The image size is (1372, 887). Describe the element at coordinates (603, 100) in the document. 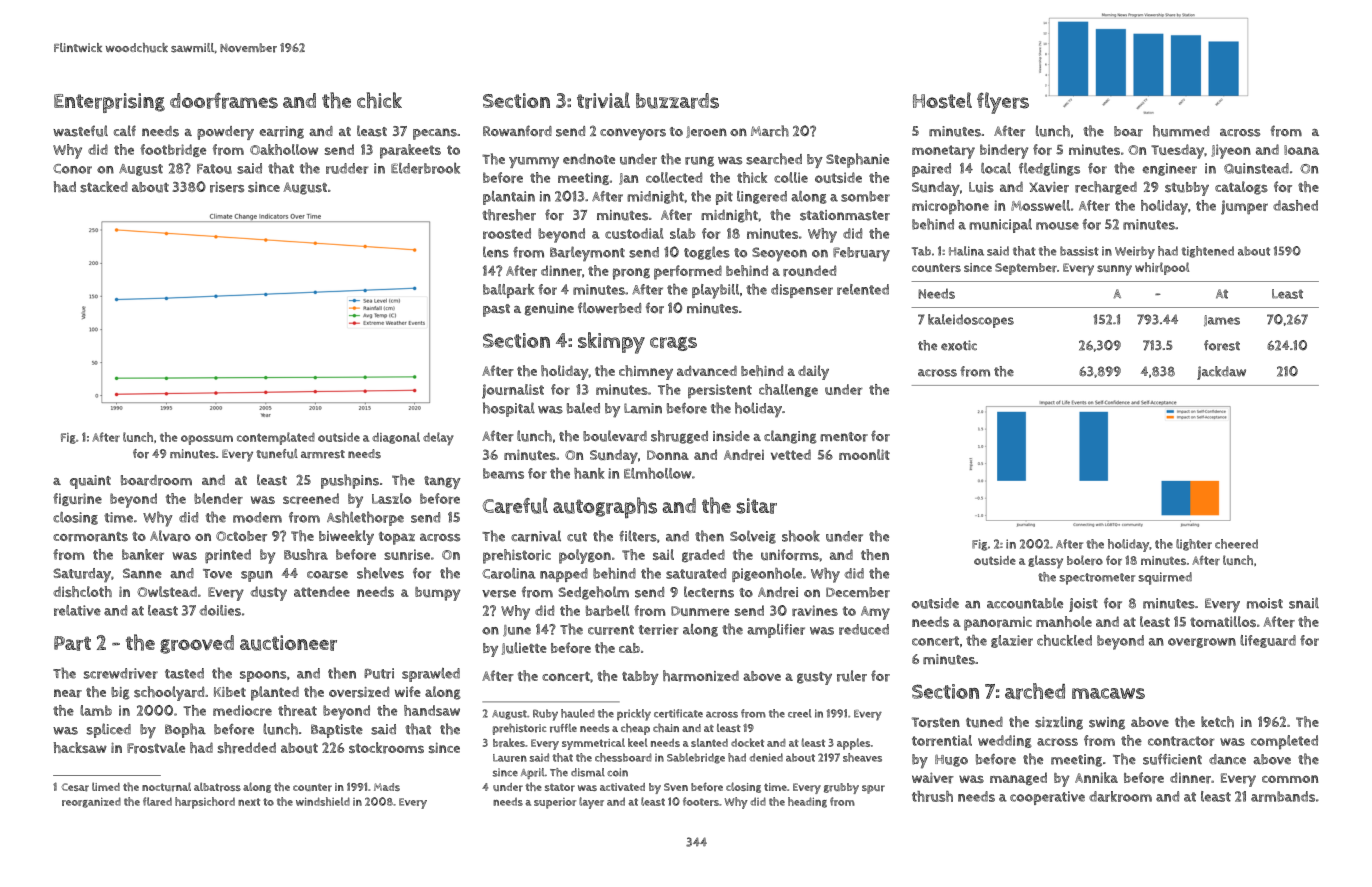

I see `trivial` at that location.
